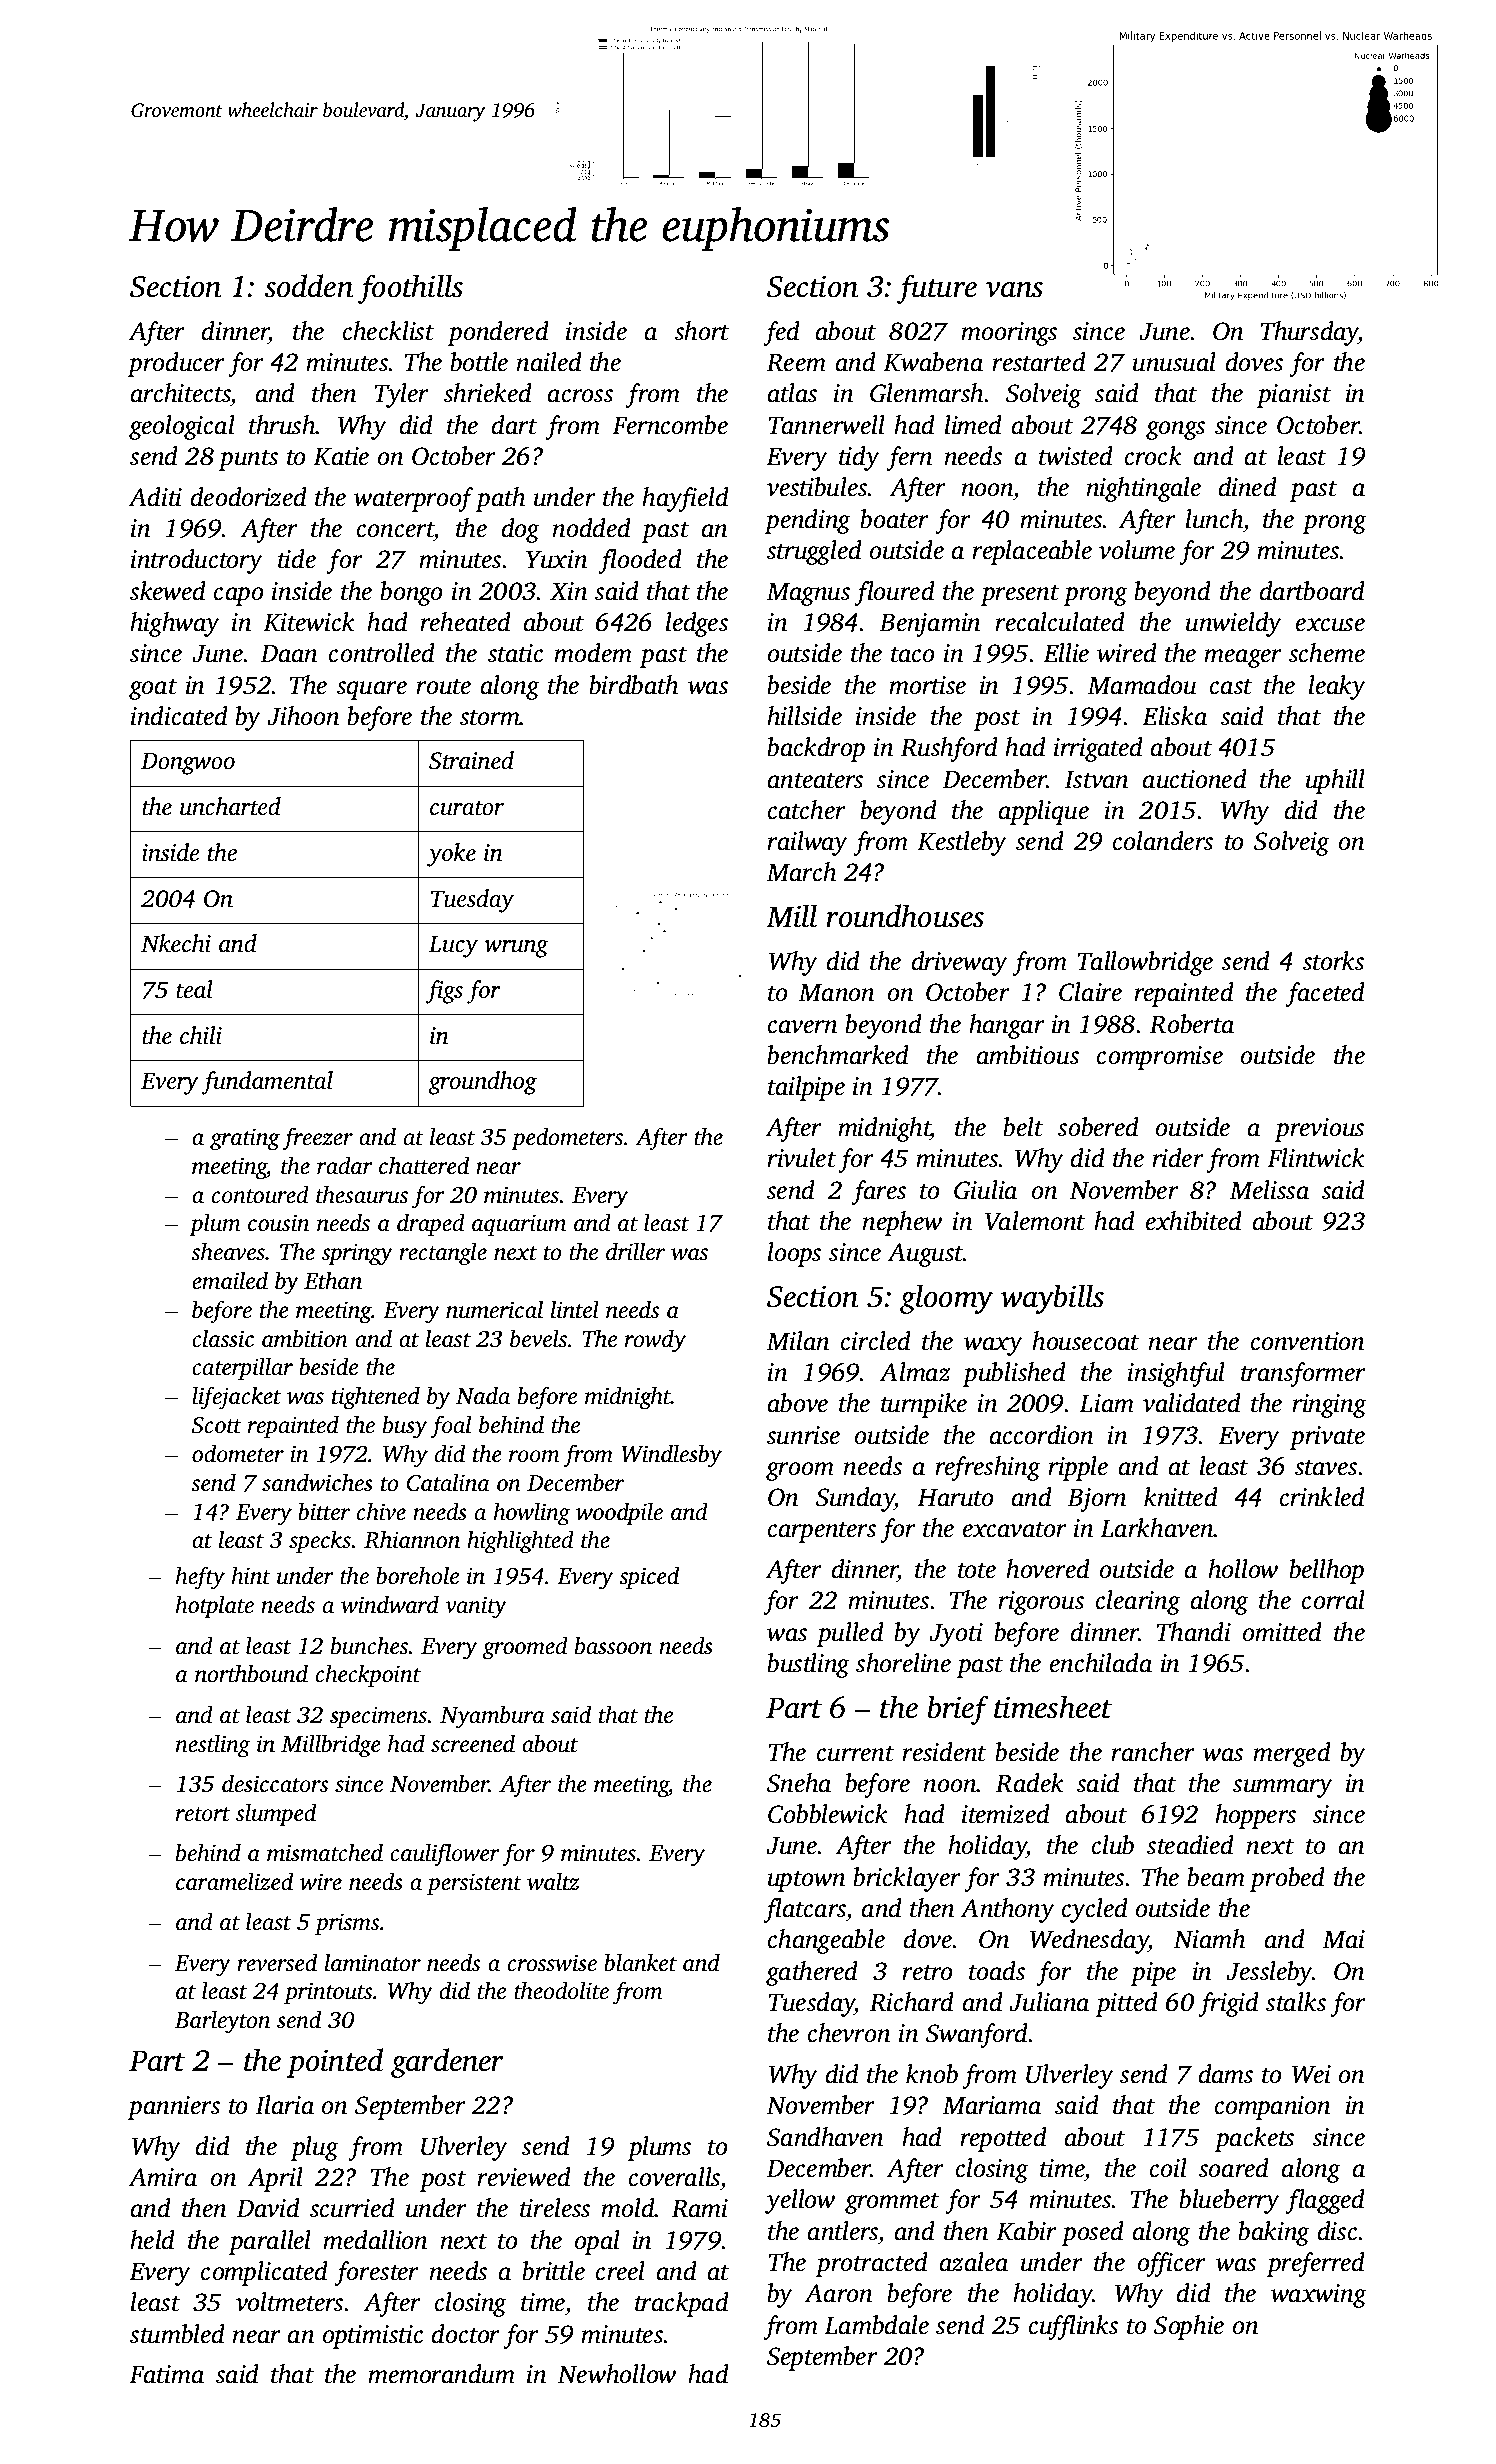  Describe the element at coordinates (1174, 362) in the document. I see `unusual` at that location.
